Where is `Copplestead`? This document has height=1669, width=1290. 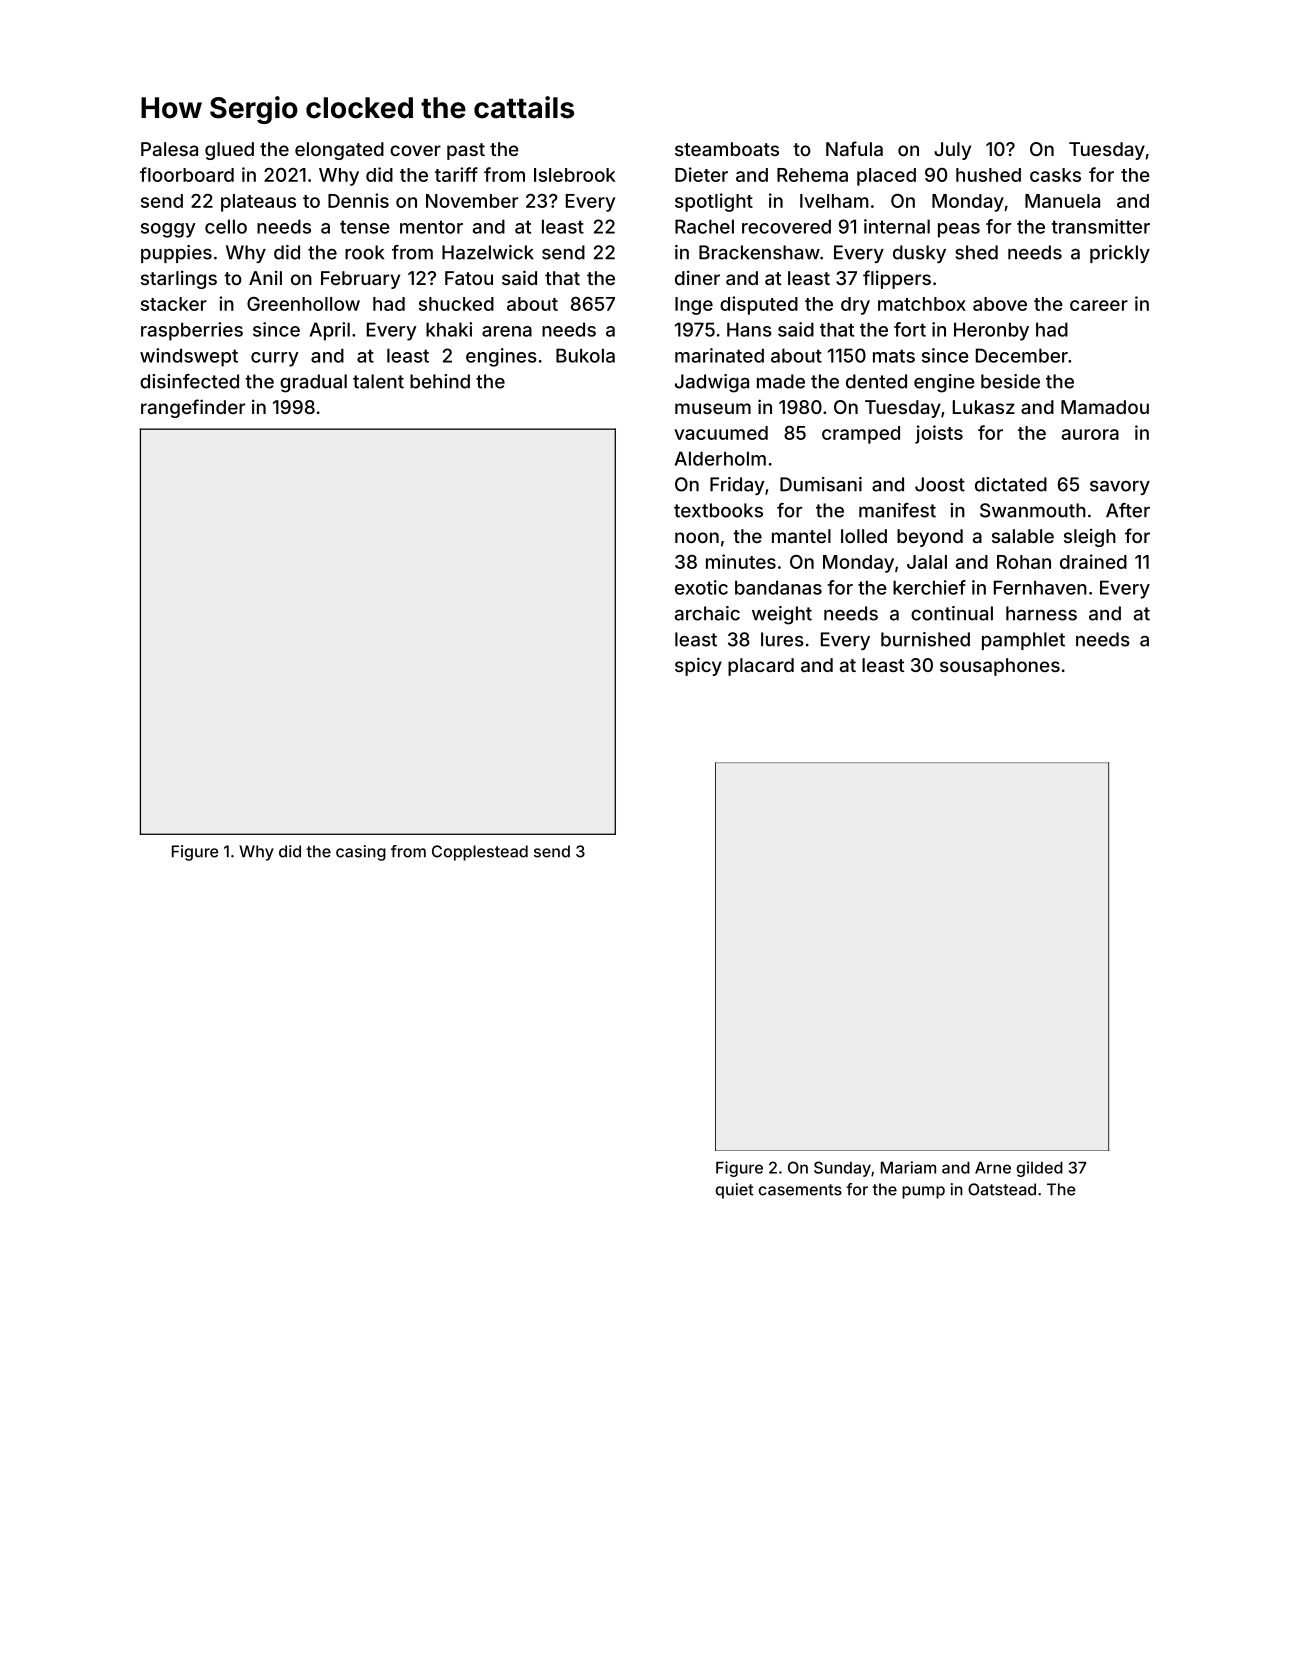
Copplestead is located at coordinates (480, 853).
